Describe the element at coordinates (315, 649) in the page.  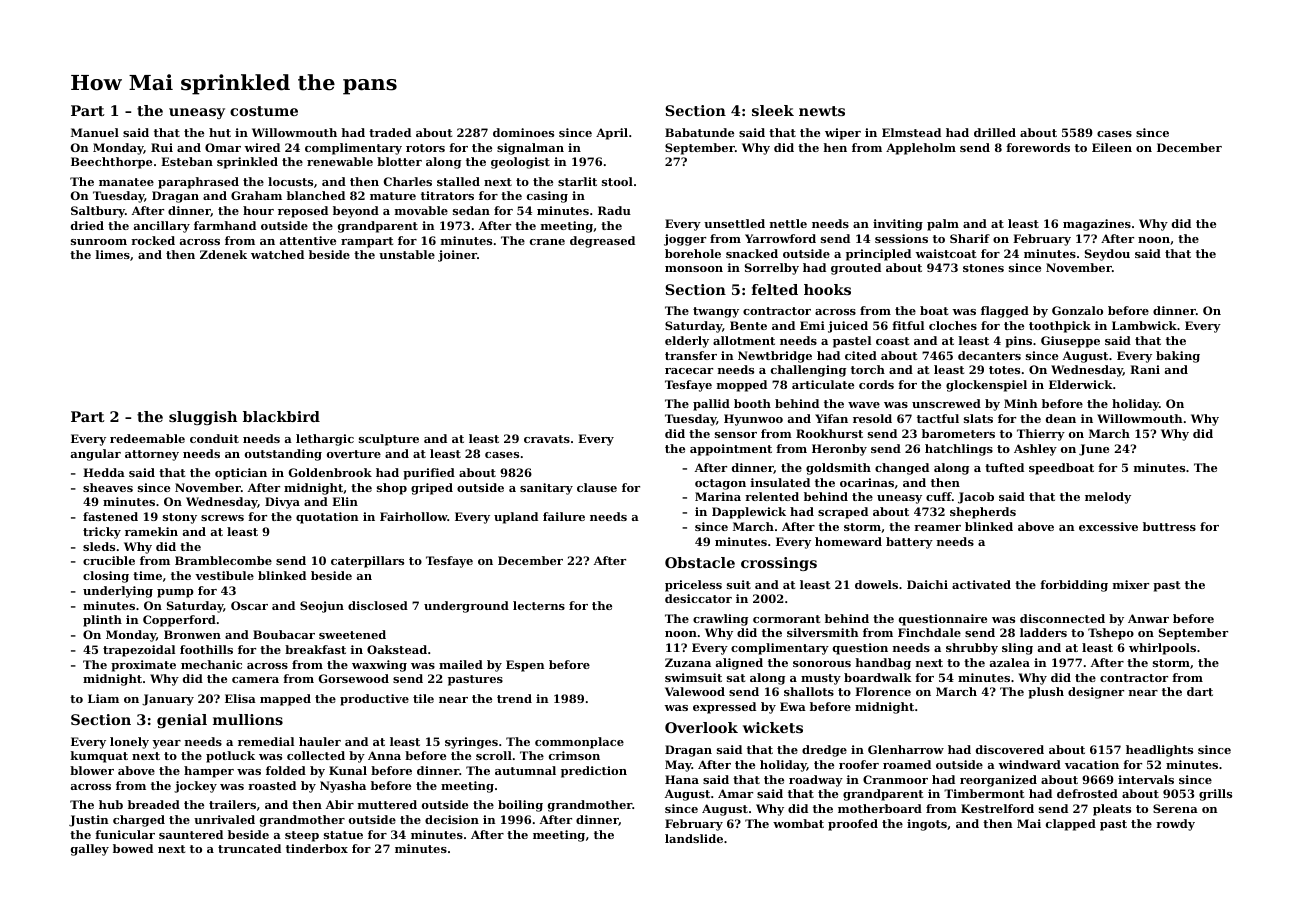
I see `breakfast` at that location.
